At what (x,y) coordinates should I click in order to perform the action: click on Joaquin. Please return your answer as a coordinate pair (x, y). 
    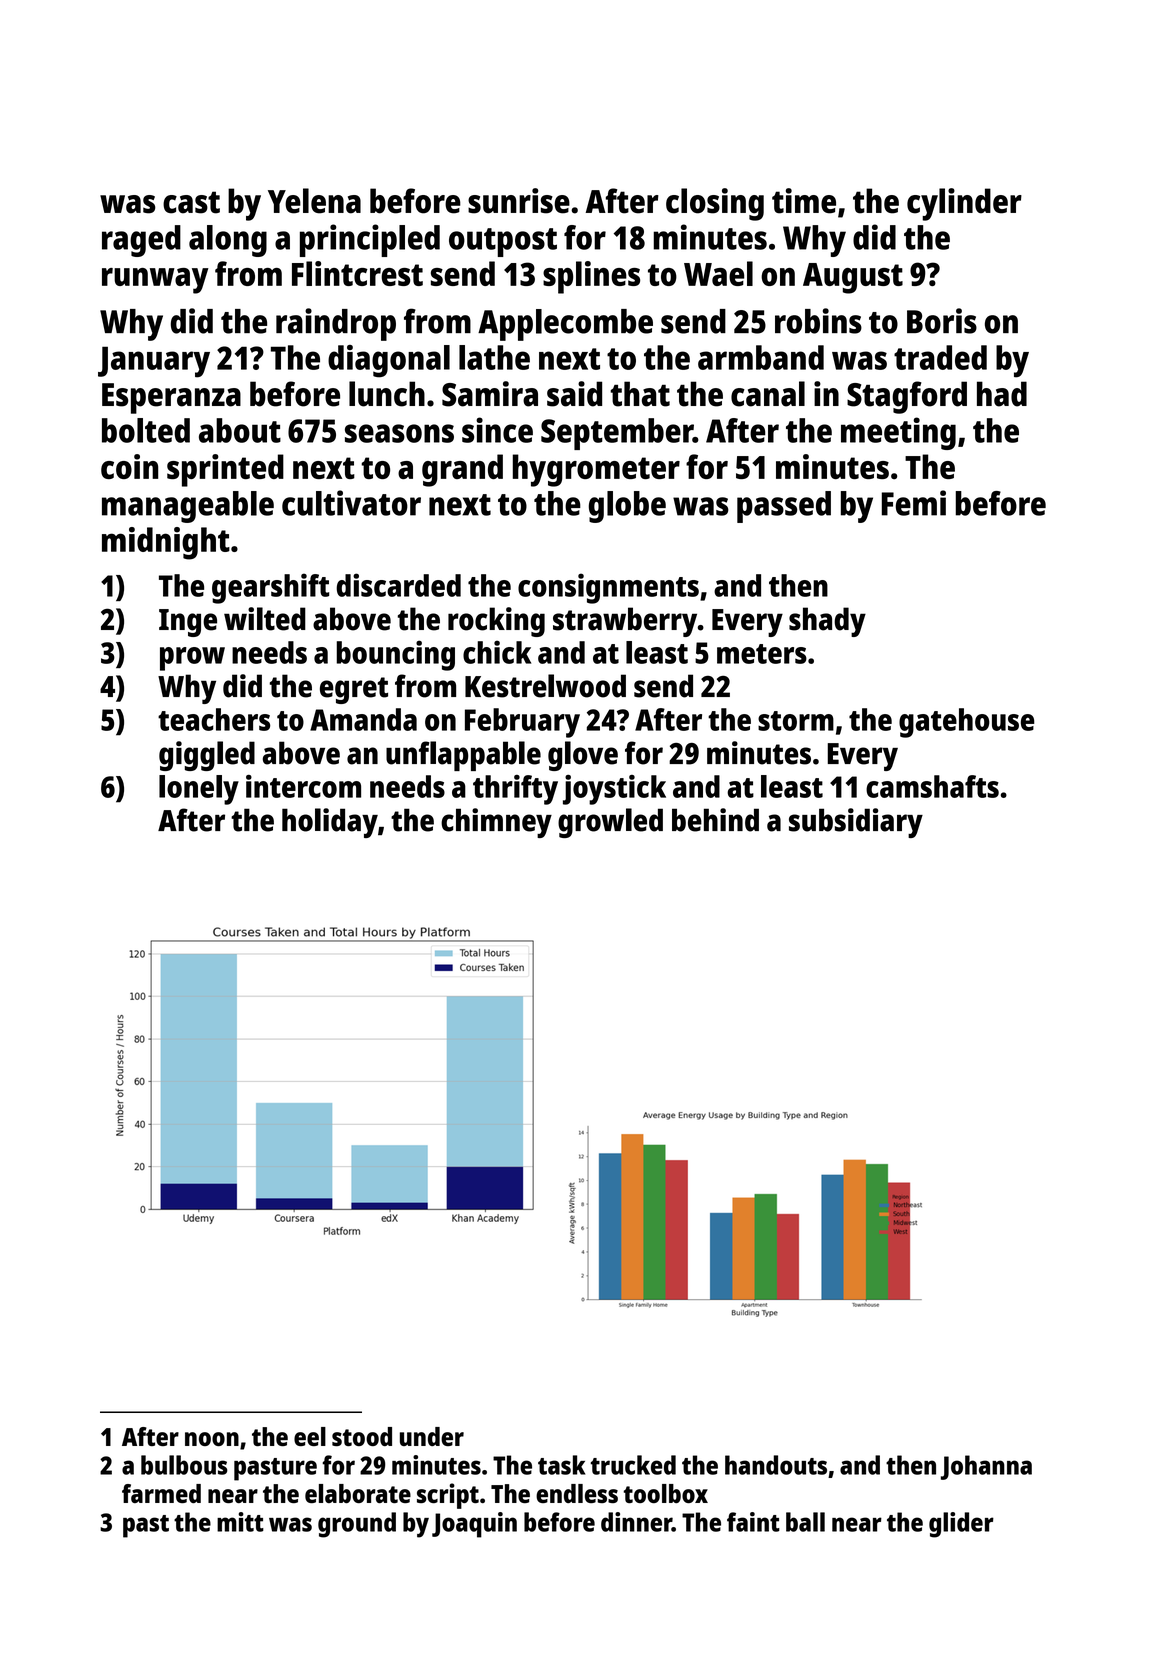
    Looking at the image, I should click on (474, 1525).
